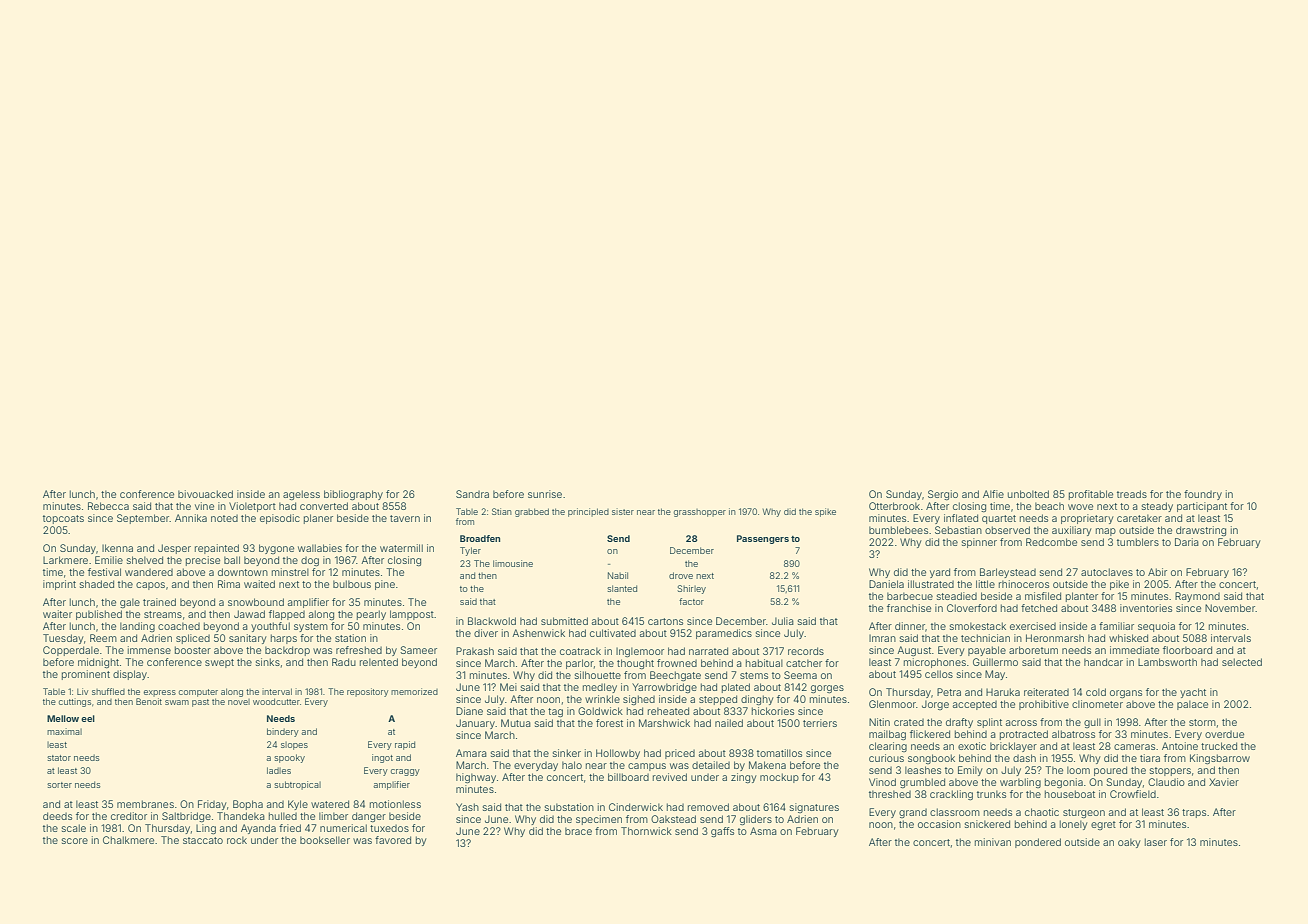 The width and height of the image is (1308, 924). Describe the element at coordinates (1129, 843) in the image. I see `oaky` at that location.
